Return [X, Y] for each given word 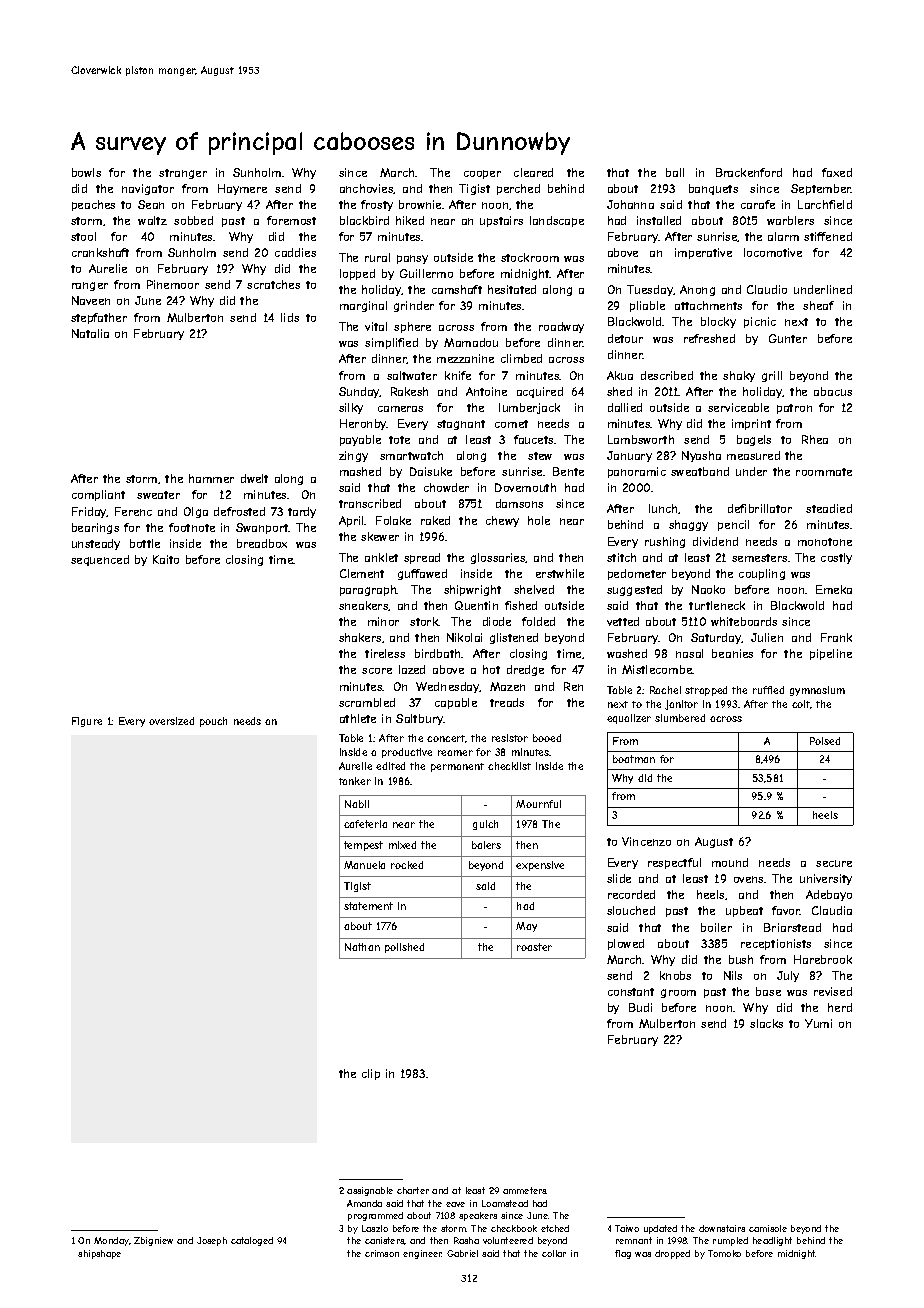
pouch [213, 722]
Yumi [818, 1023]
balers [486, 845]
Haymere [242, 189]
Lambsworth [641, 439]
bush [741, 959]
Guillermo [426, 273]
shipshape [99, 1254]
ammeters [525, 1190]
